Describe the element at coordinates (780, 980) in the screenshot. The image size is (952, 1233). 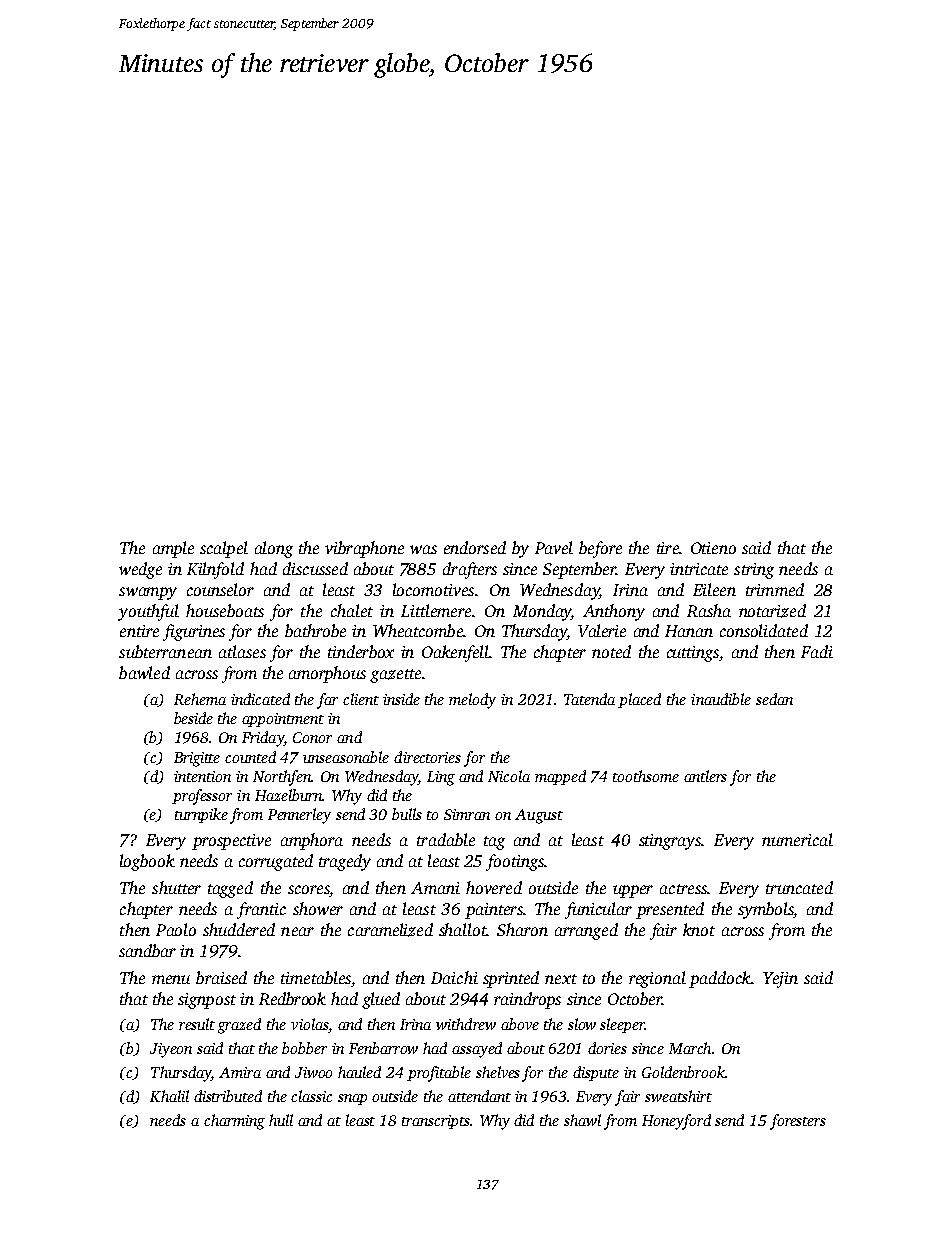
I see `Yejin` at that location.
